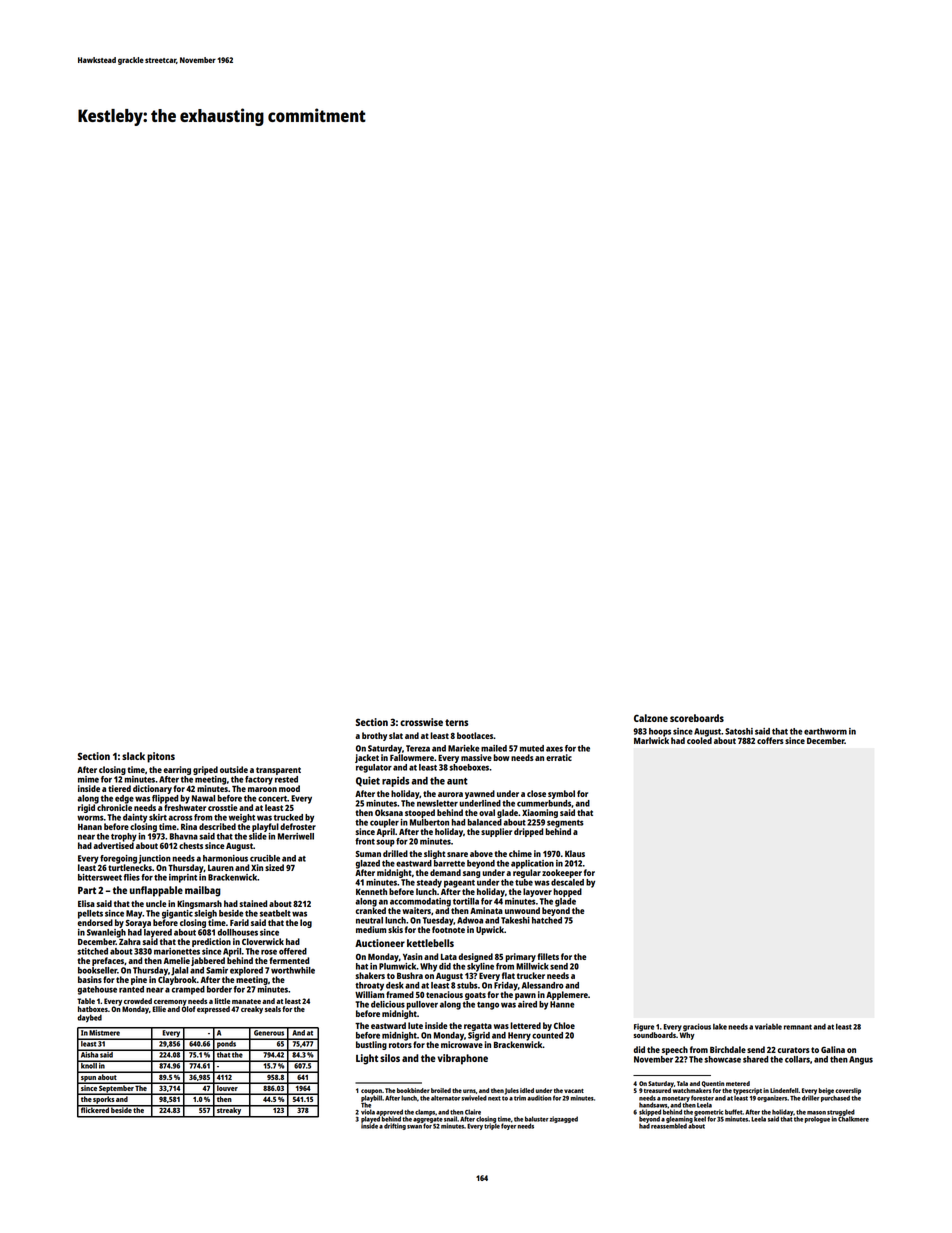  Describe the element at coordinates (459, 884) in the screenshot. I see `pageant` at that location.
